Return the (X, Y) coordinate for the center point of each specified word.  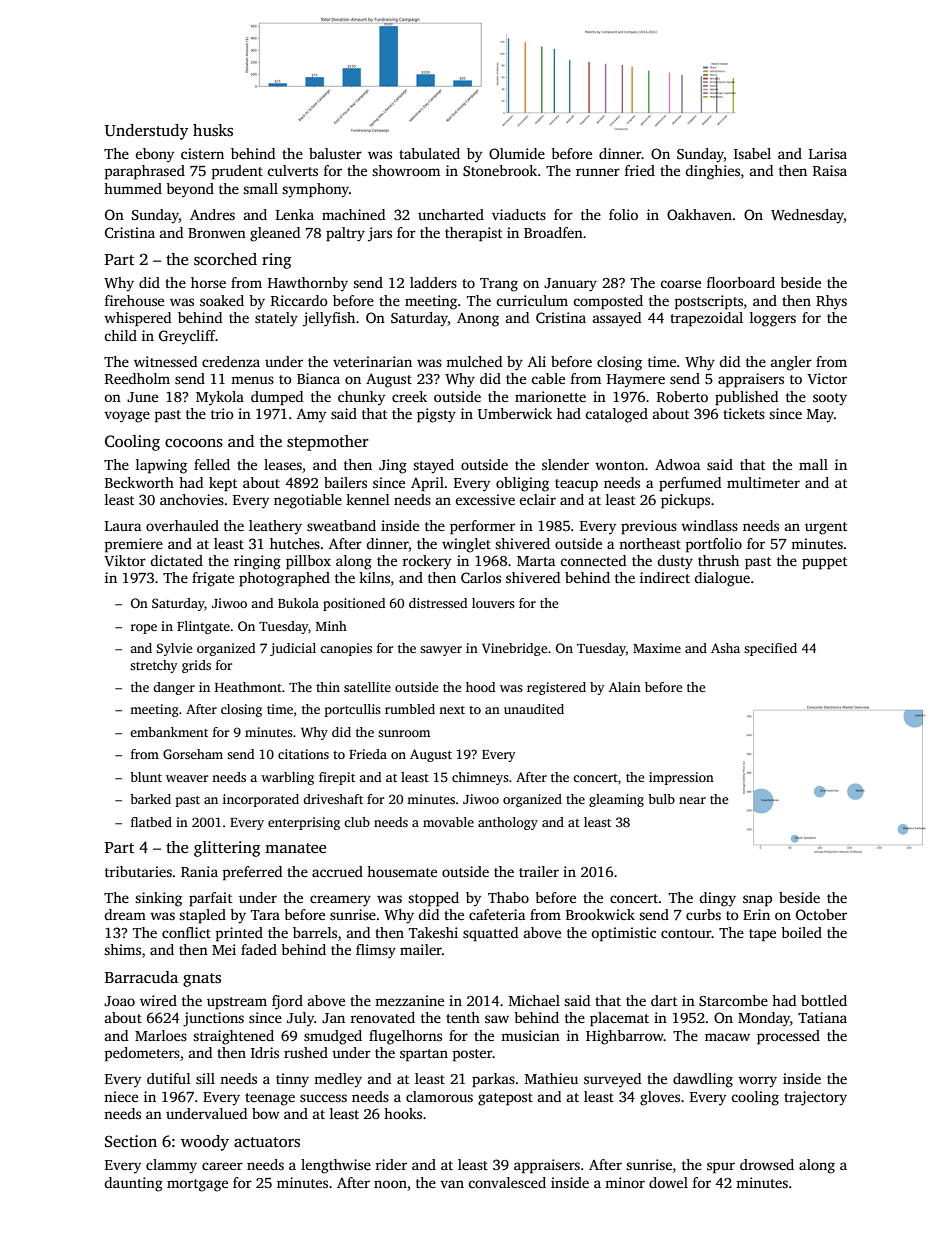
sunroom (404, 733)
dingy (717, 899)
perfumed (690, 484)
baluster (335, 153)
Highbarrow (625, 1037)
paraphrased (145, 172)
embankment (169, 732)
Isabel (752, 153)
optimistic (623, 934)
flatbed (151, 822)
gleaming (616, 800)
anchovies (192, 499)
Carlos (481, 577)
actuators (267, 1142)
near (692, 800)
